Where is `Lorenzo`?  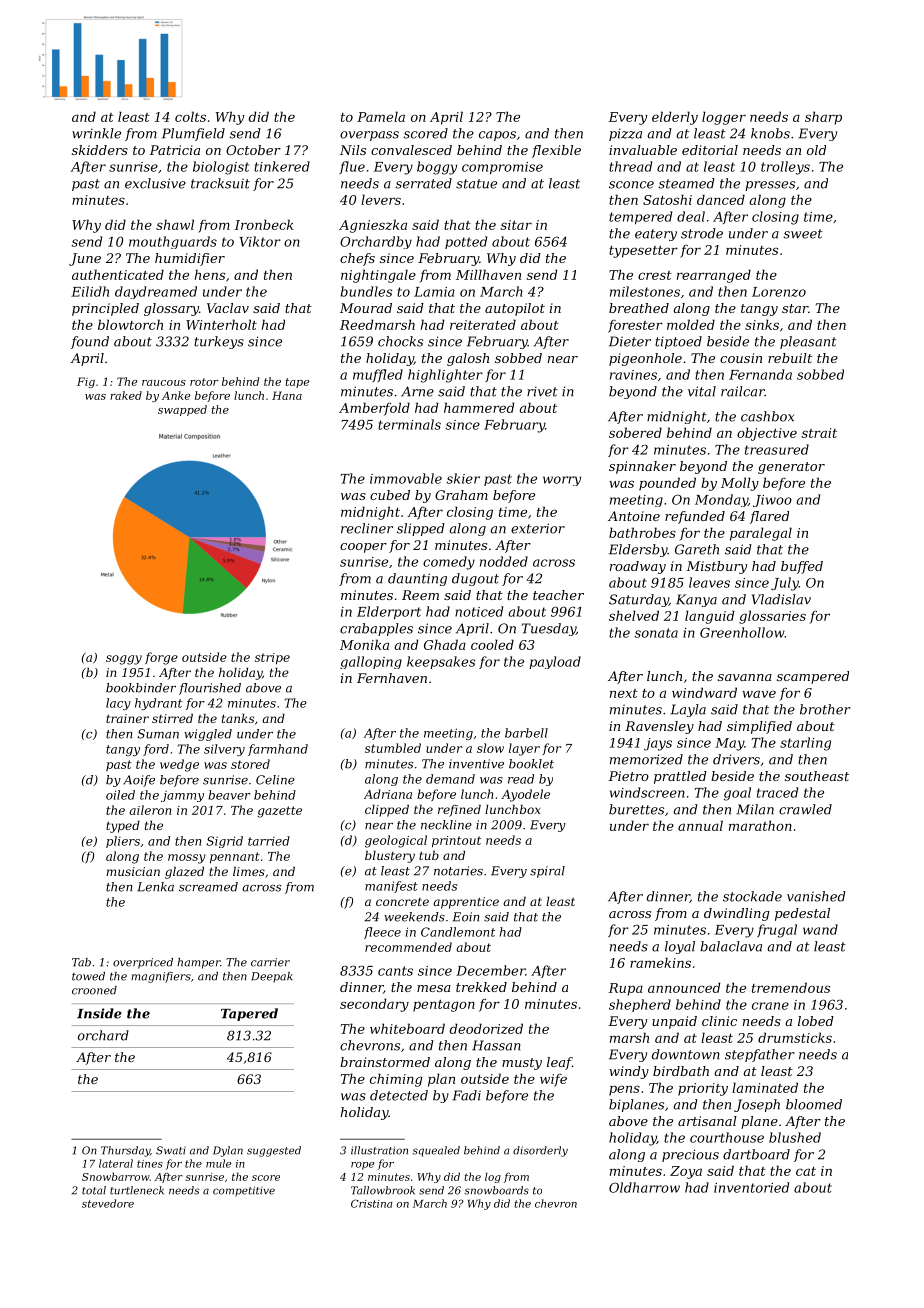 Lorenzo is located at coordinates (779, 292).
